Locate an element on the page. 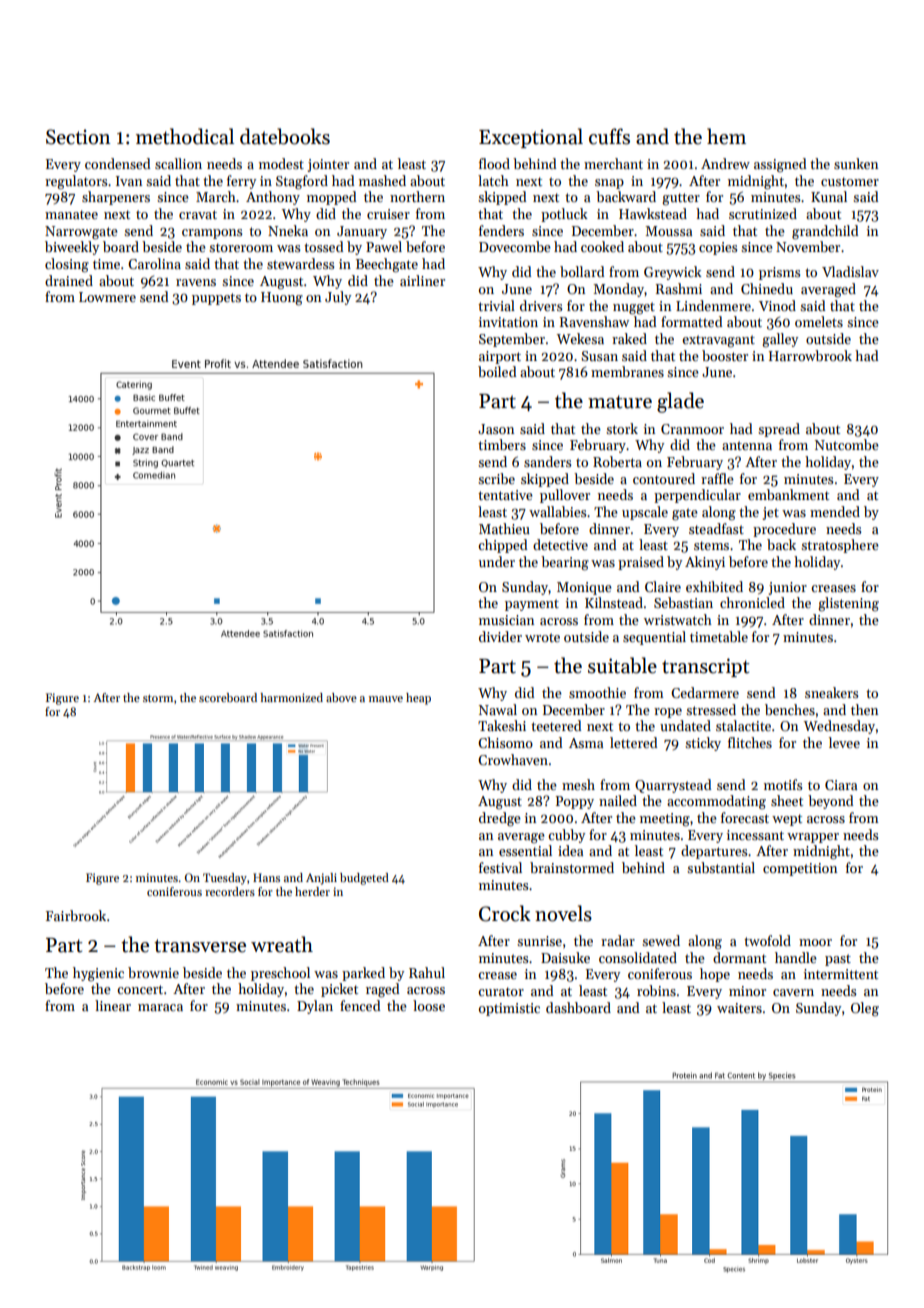 The image size is (924, 1308). Daisuke is located at coordinates (565, 957).
